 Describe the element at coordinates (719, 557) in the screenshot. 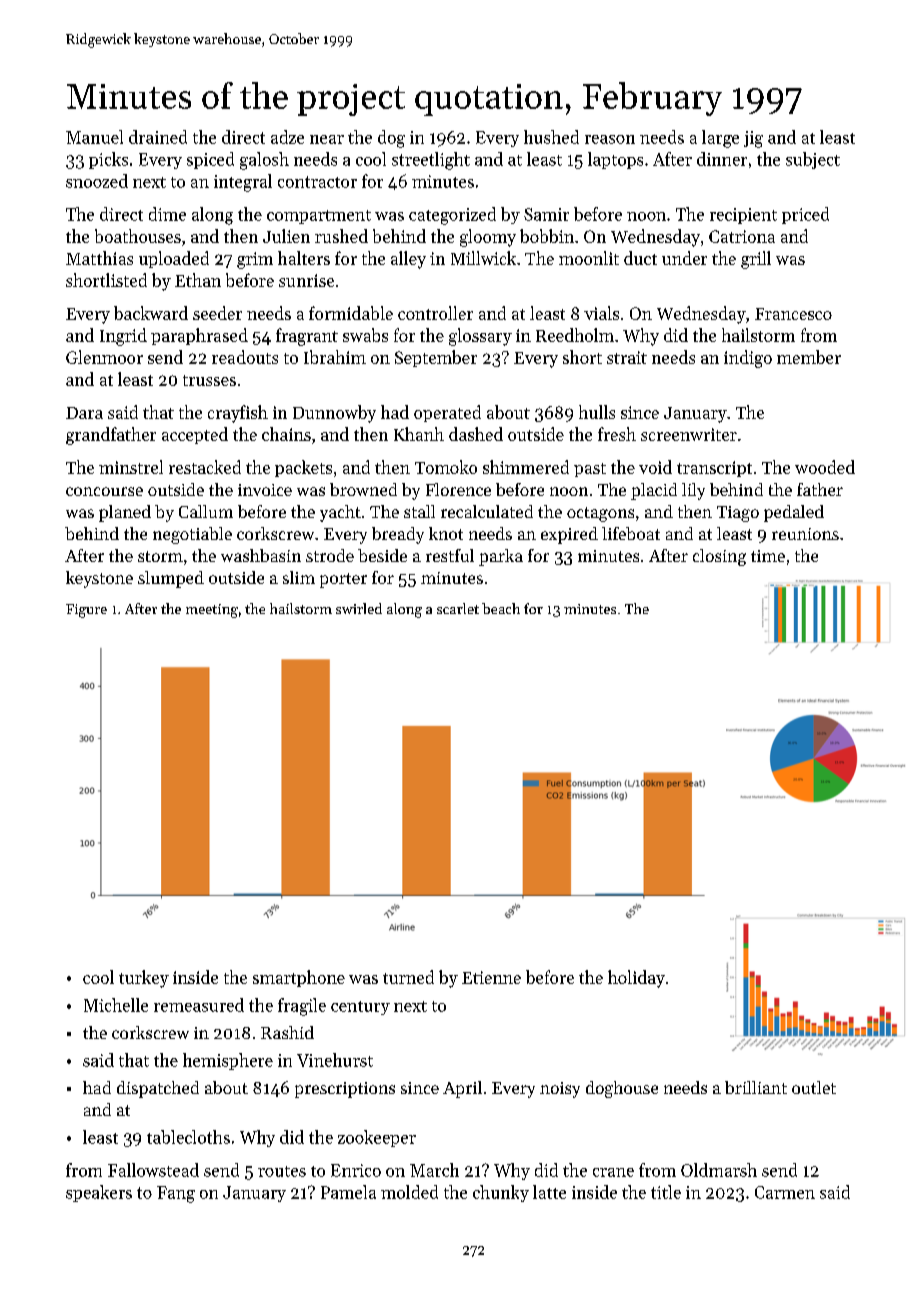

I see `closing` at that location.
